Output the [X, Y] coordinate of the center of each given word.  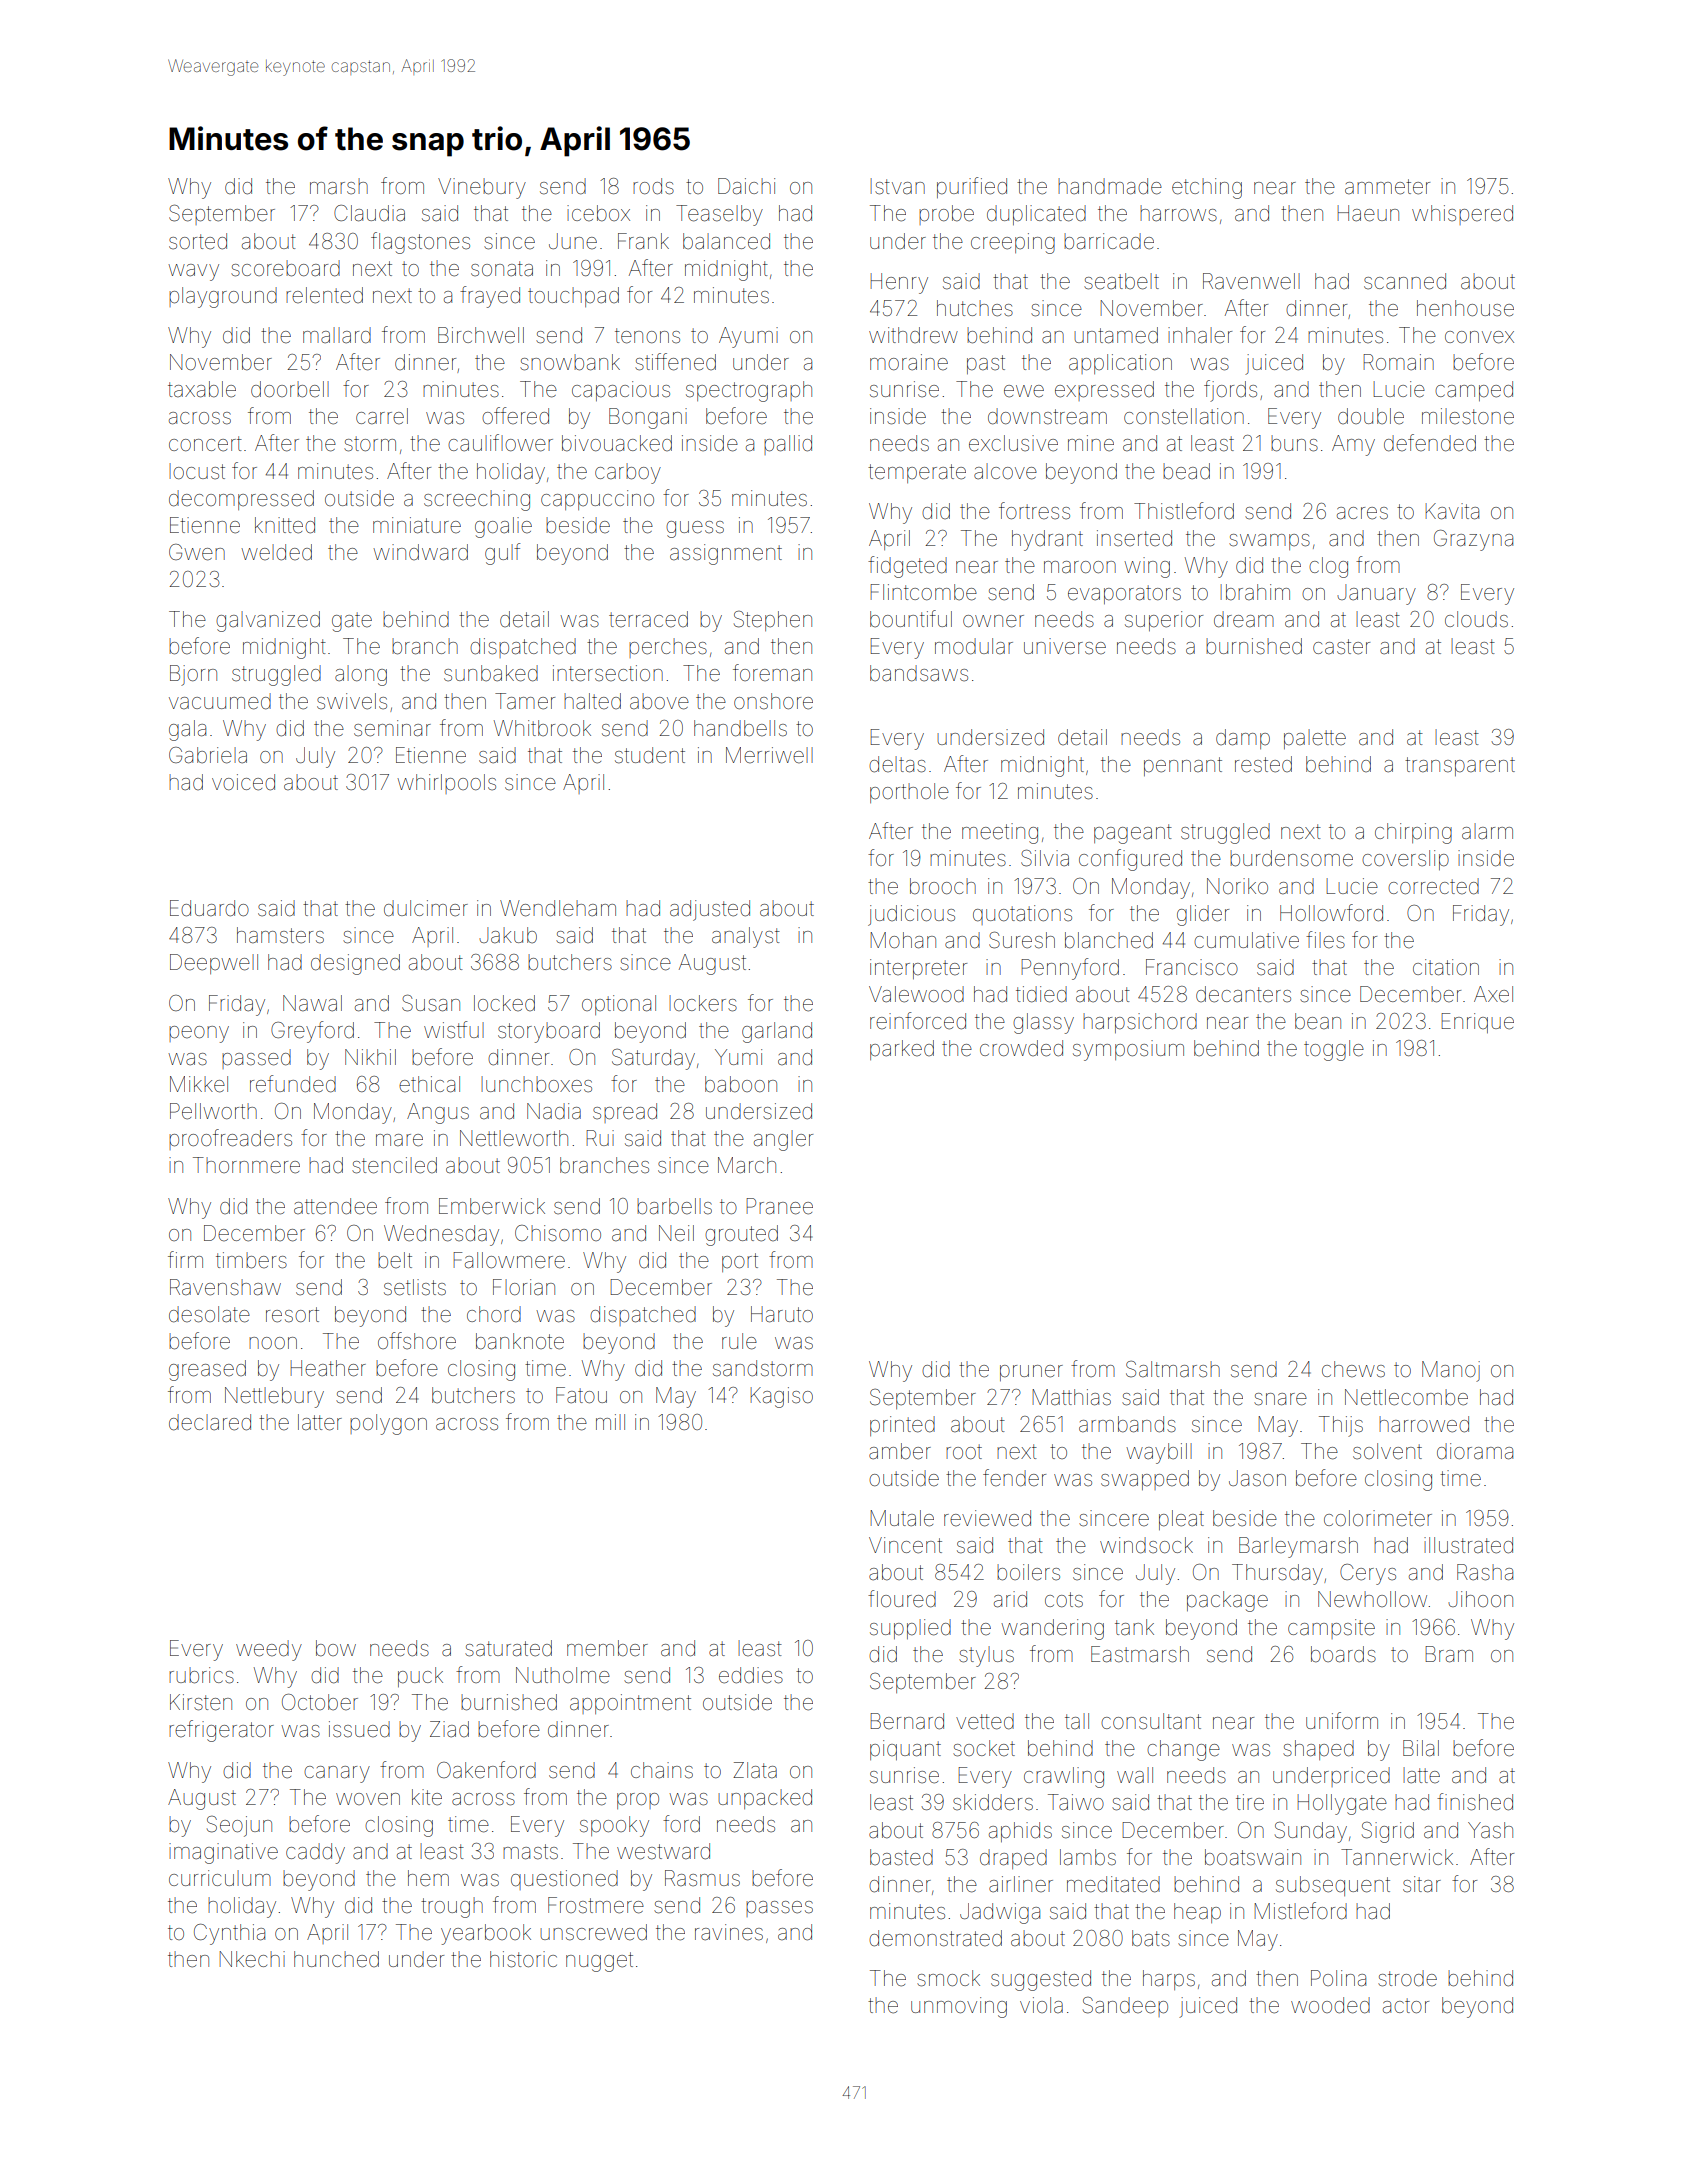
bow [336, 1648]
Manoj [1451, 1371]
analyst [746, 937]
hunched [336, 1959]
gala [187, 730]
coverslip [1405, 860]
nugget [599, 1962]
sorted [198, 241]
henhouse [1465, 308]
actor [1406, 2006]
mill [610, 1422]
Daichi [746, 186]
